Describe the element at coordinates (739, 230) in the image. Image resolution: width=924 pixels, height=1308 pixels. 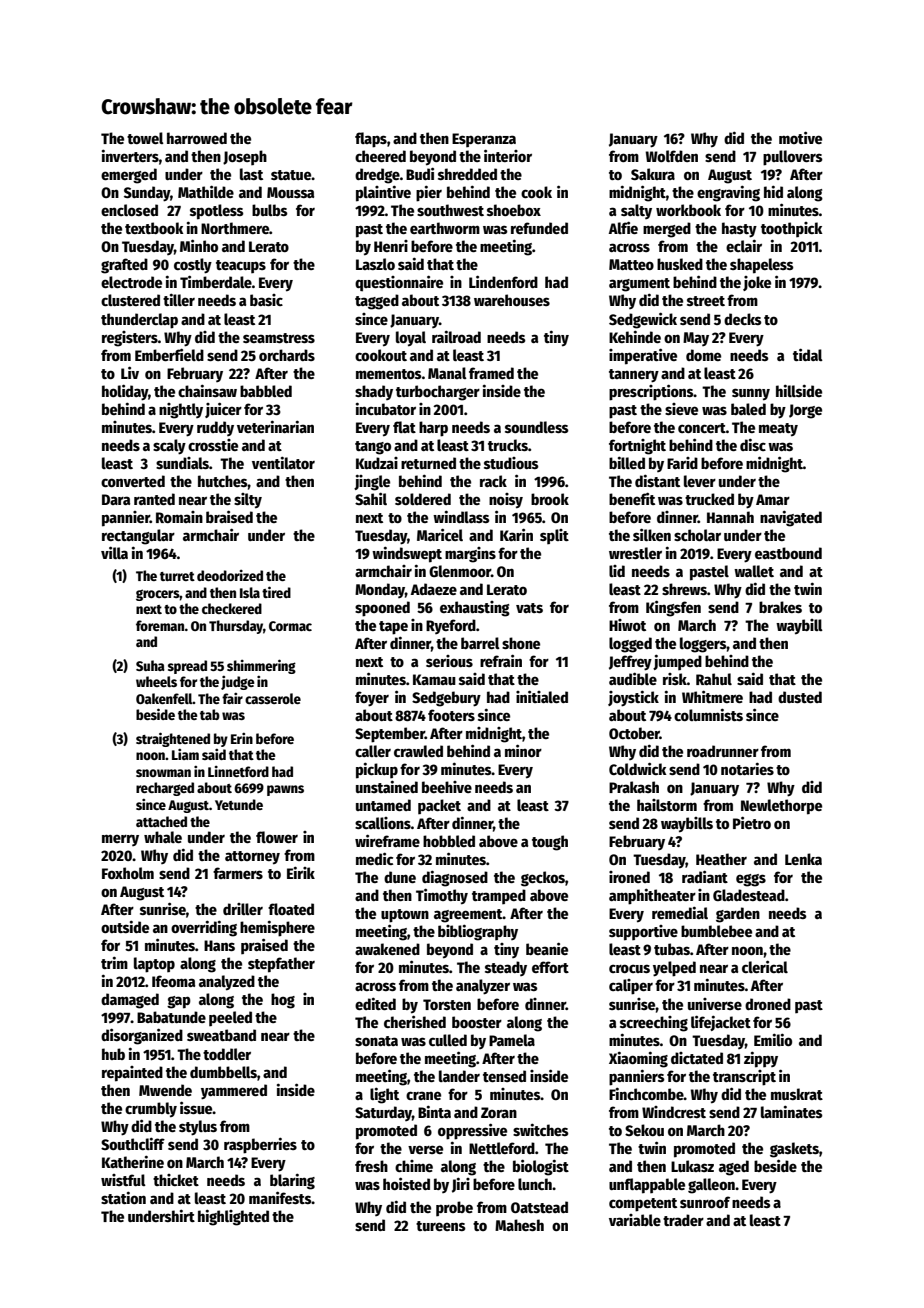
I see `hasty` at that location.
